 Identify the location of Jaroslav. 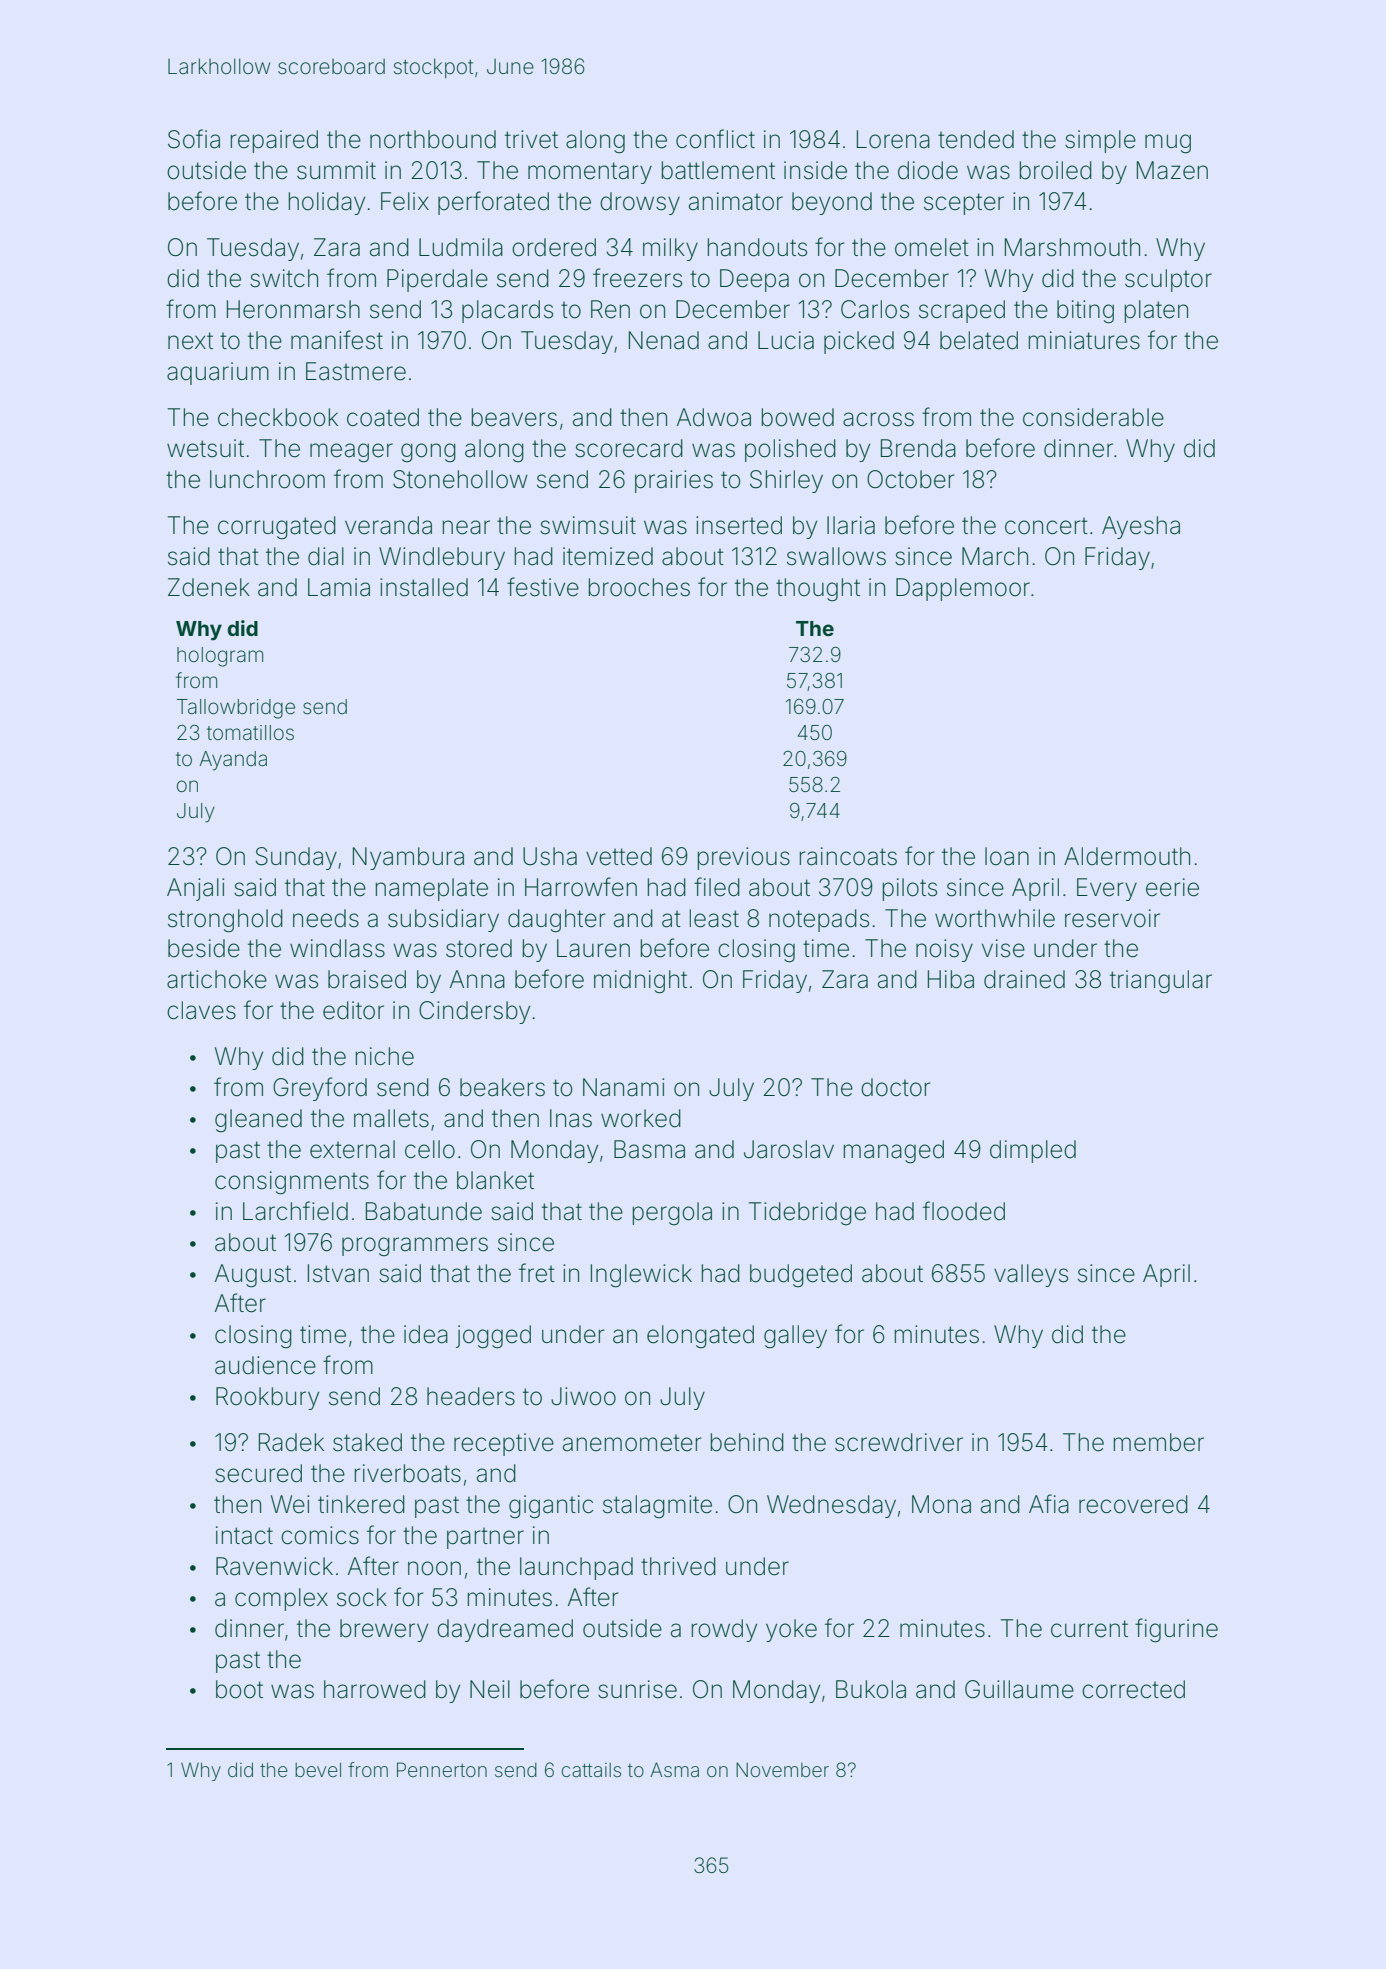
(789, 1149).
